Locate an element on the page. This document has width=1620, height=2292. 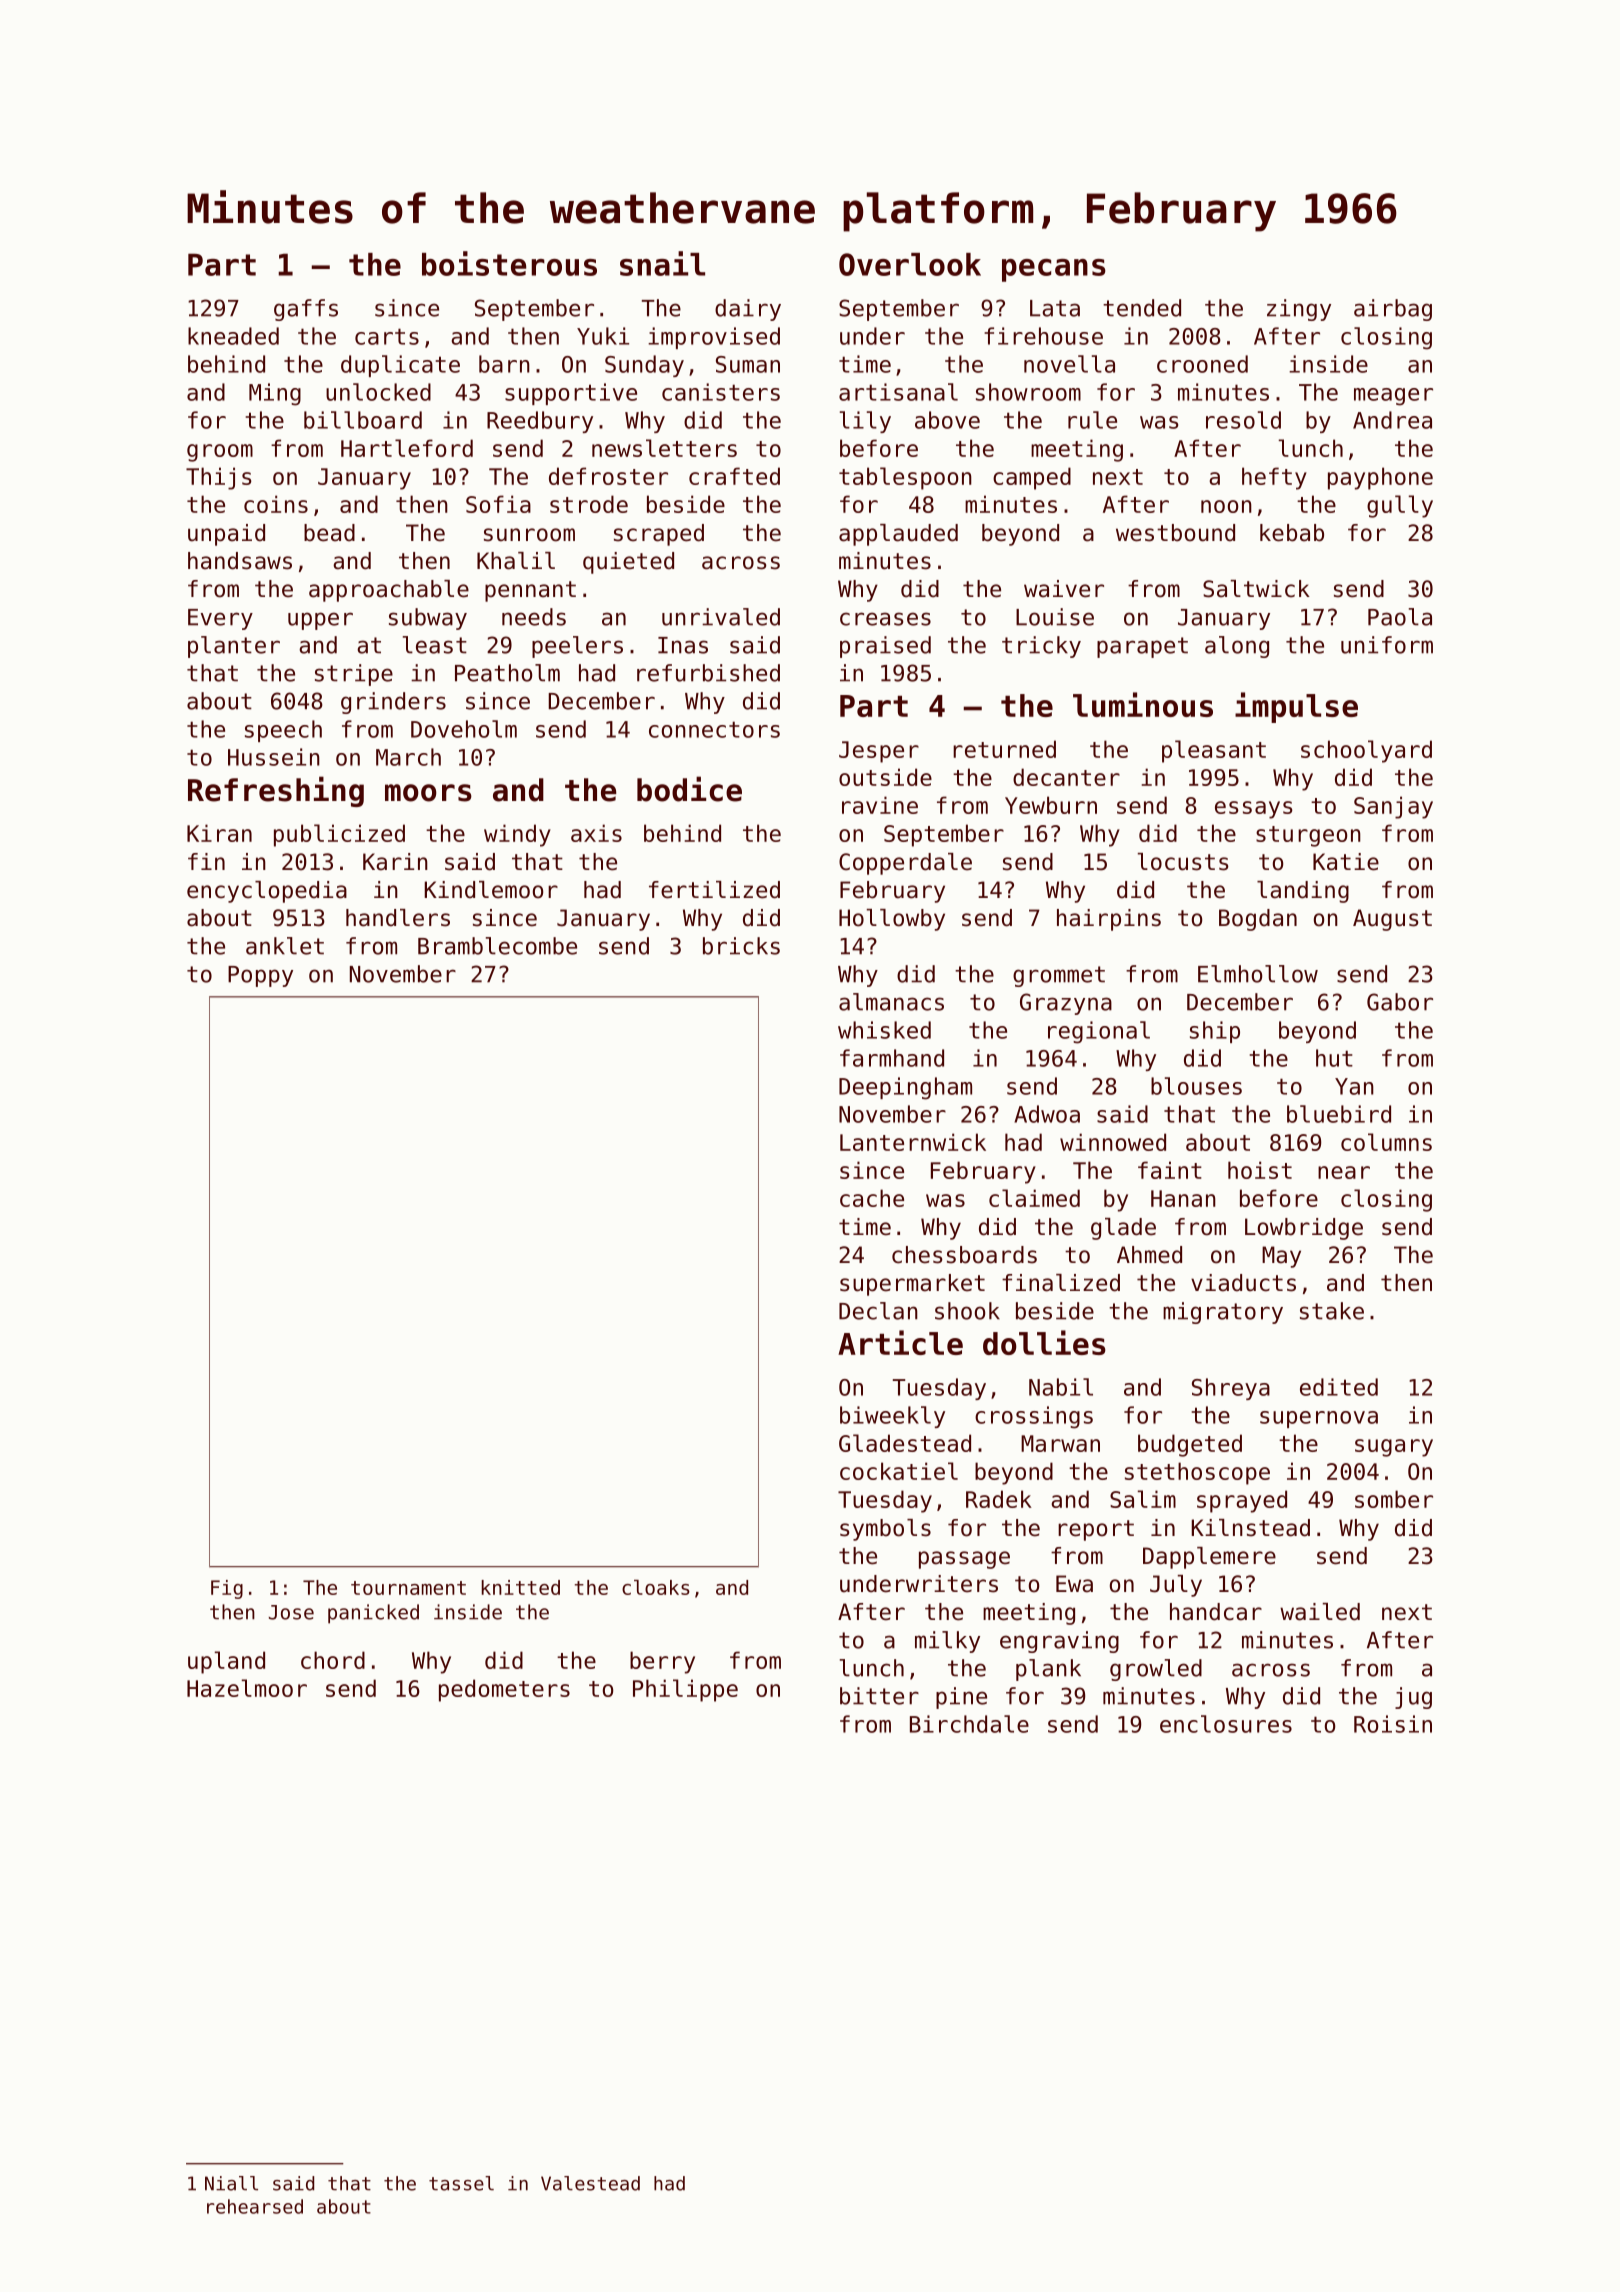
enclosures is located at coordinates (1226, 1724).
